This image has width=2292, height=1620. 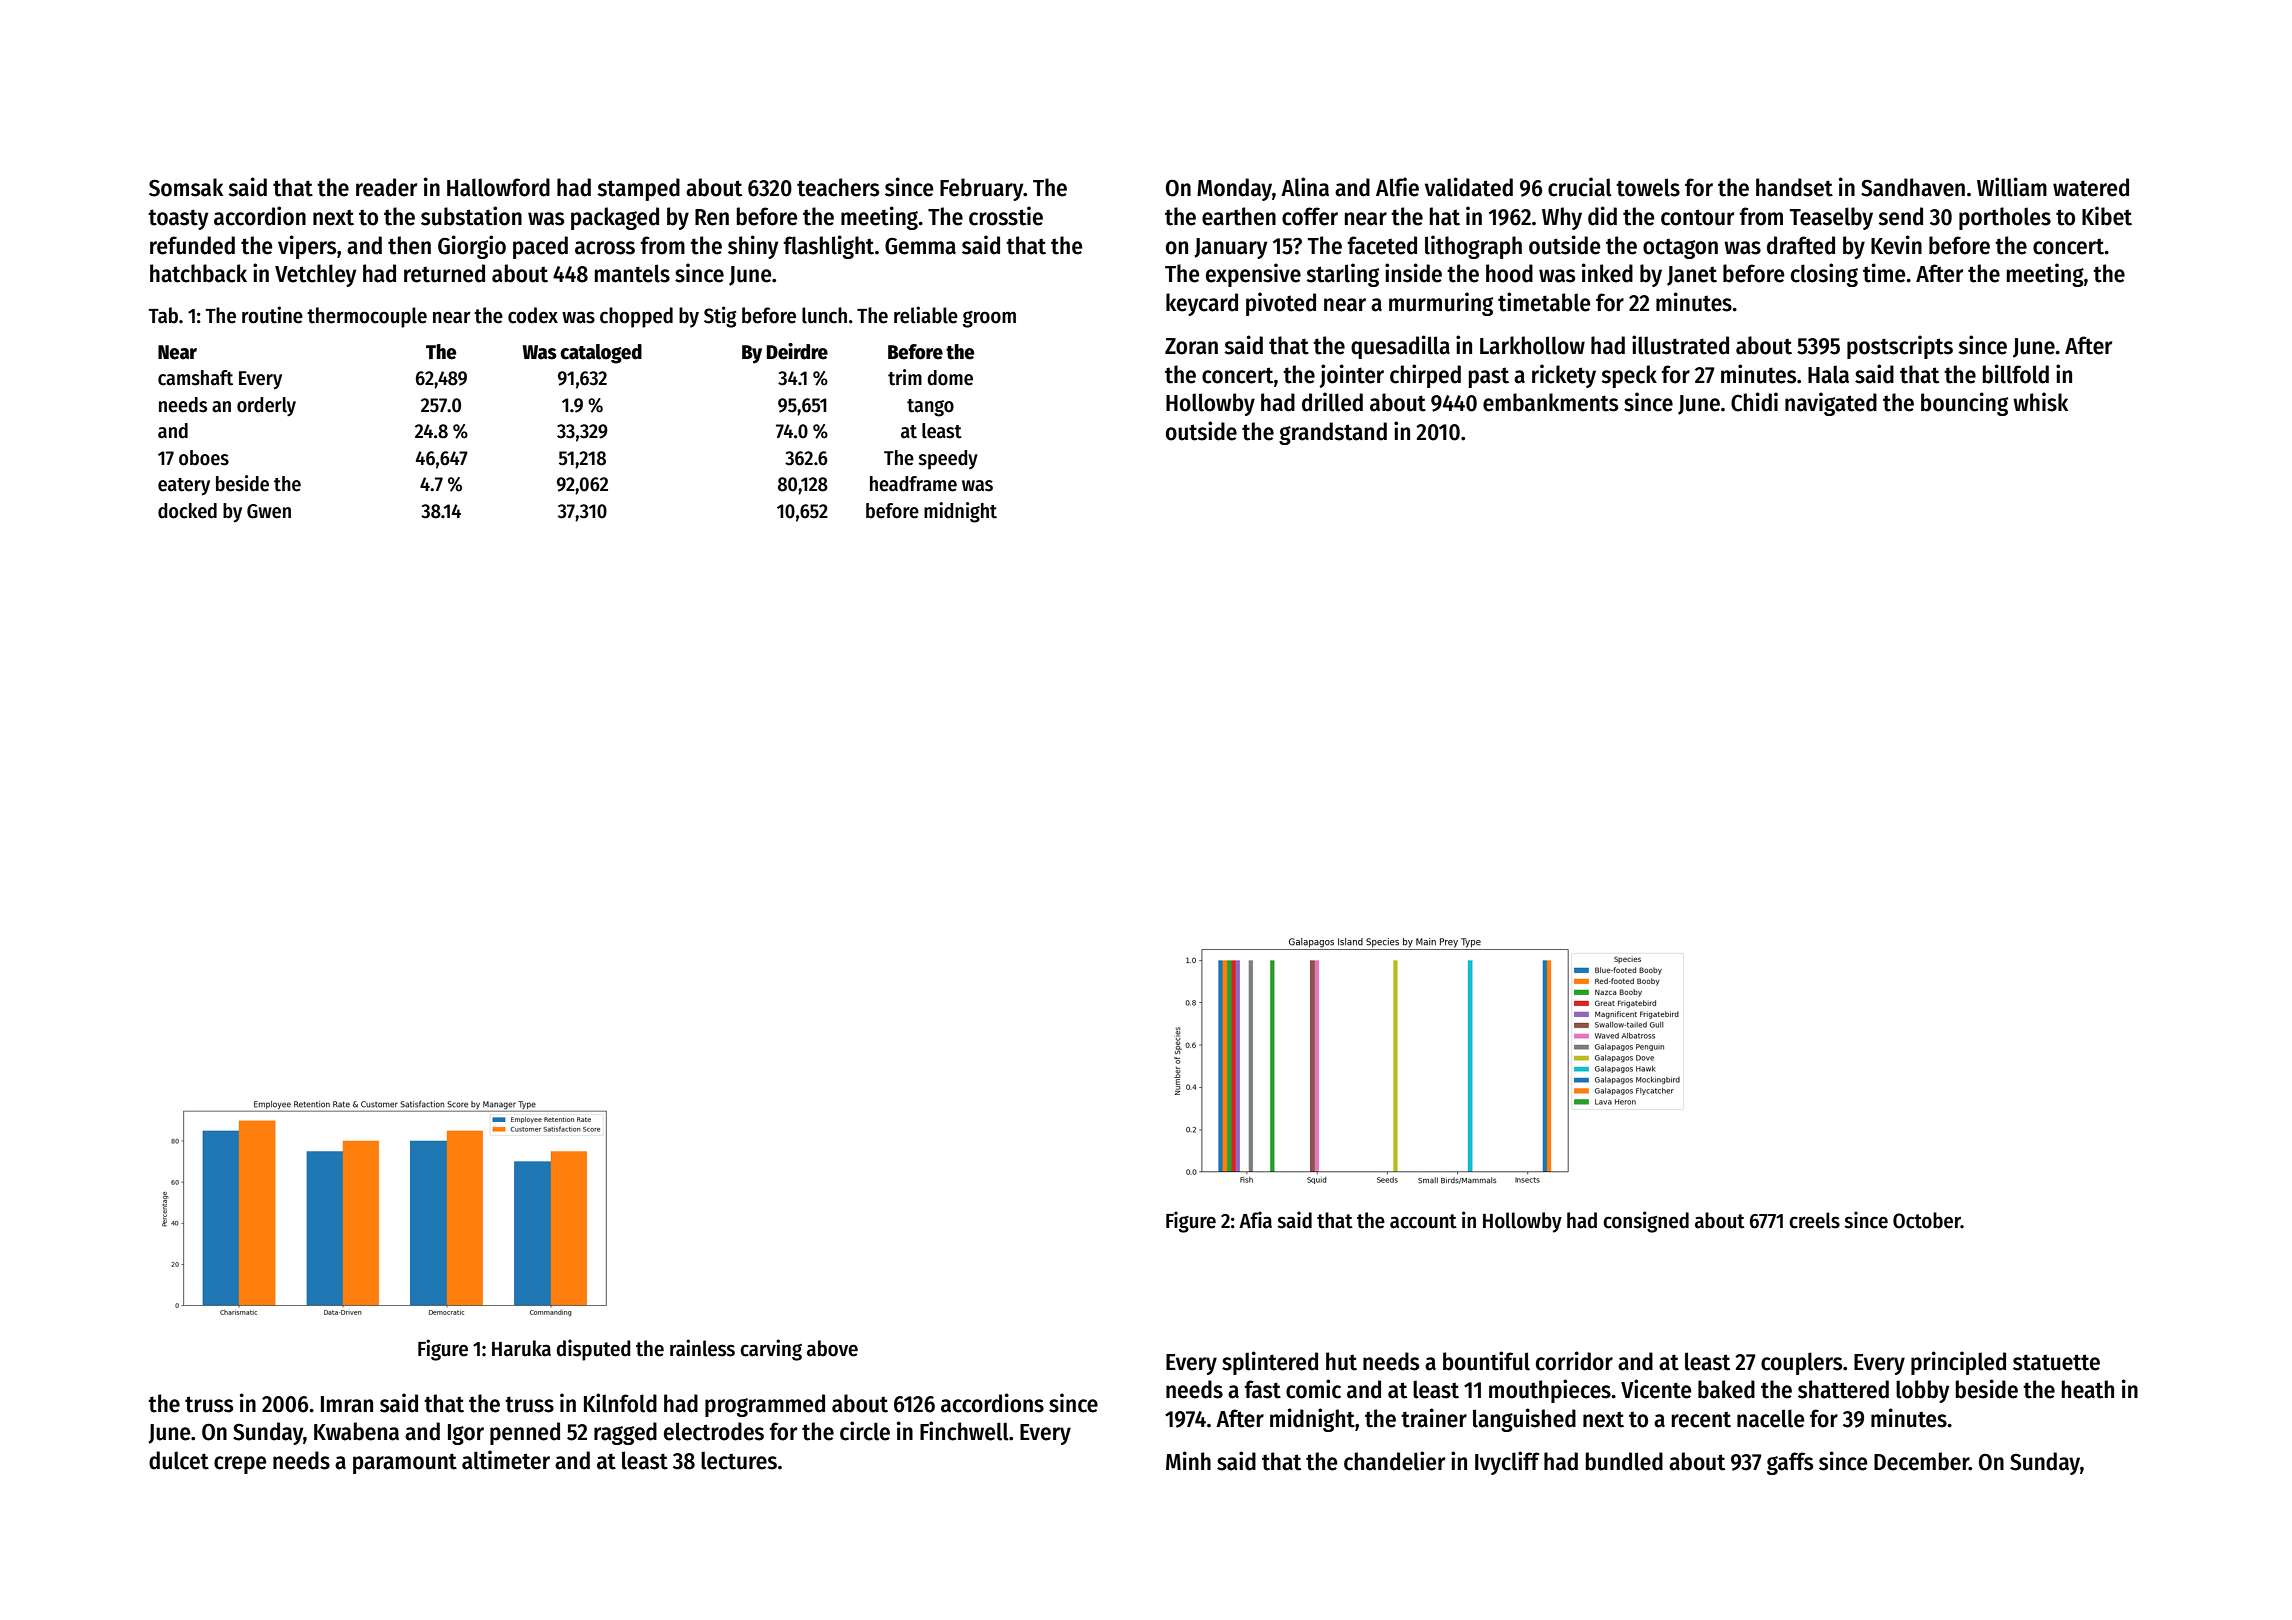 What do you see at coordinates (1913, 187) in the image?
I see `Sandhaven` at bounding box center [1913, 187].
